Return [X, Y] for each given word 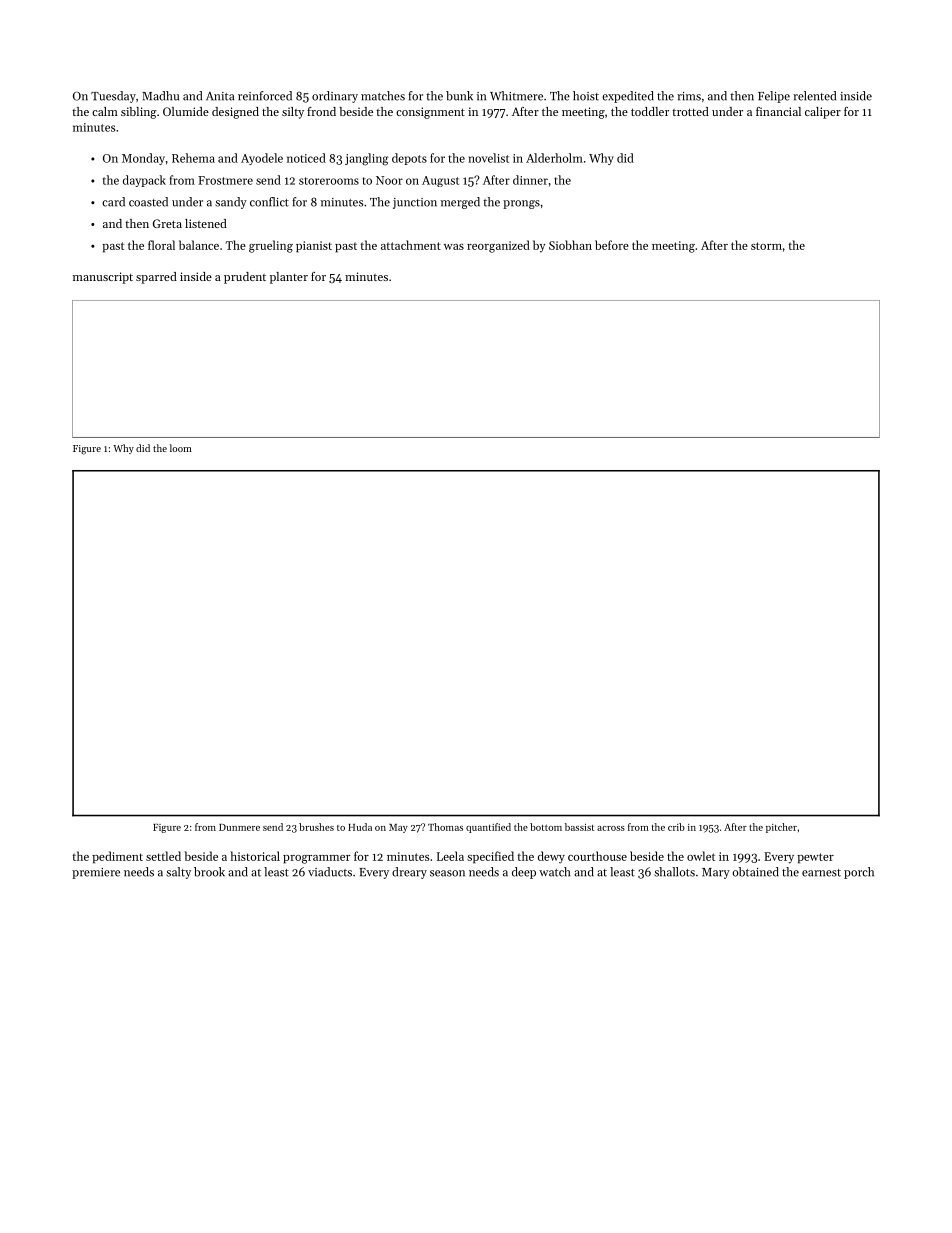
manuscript [103, 278]
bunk [459, 96]
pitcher [781, 828]
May [398, 828]
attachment [411, 245]
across [611, 828]
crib [676, 827]
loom [181, 448]
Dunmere [239, 827]
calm [105, 111]
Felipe [774, 97]
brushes [316, 827]
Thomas [445, 827]
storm [766, 246]
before [612, 245]
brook [209, 872]
